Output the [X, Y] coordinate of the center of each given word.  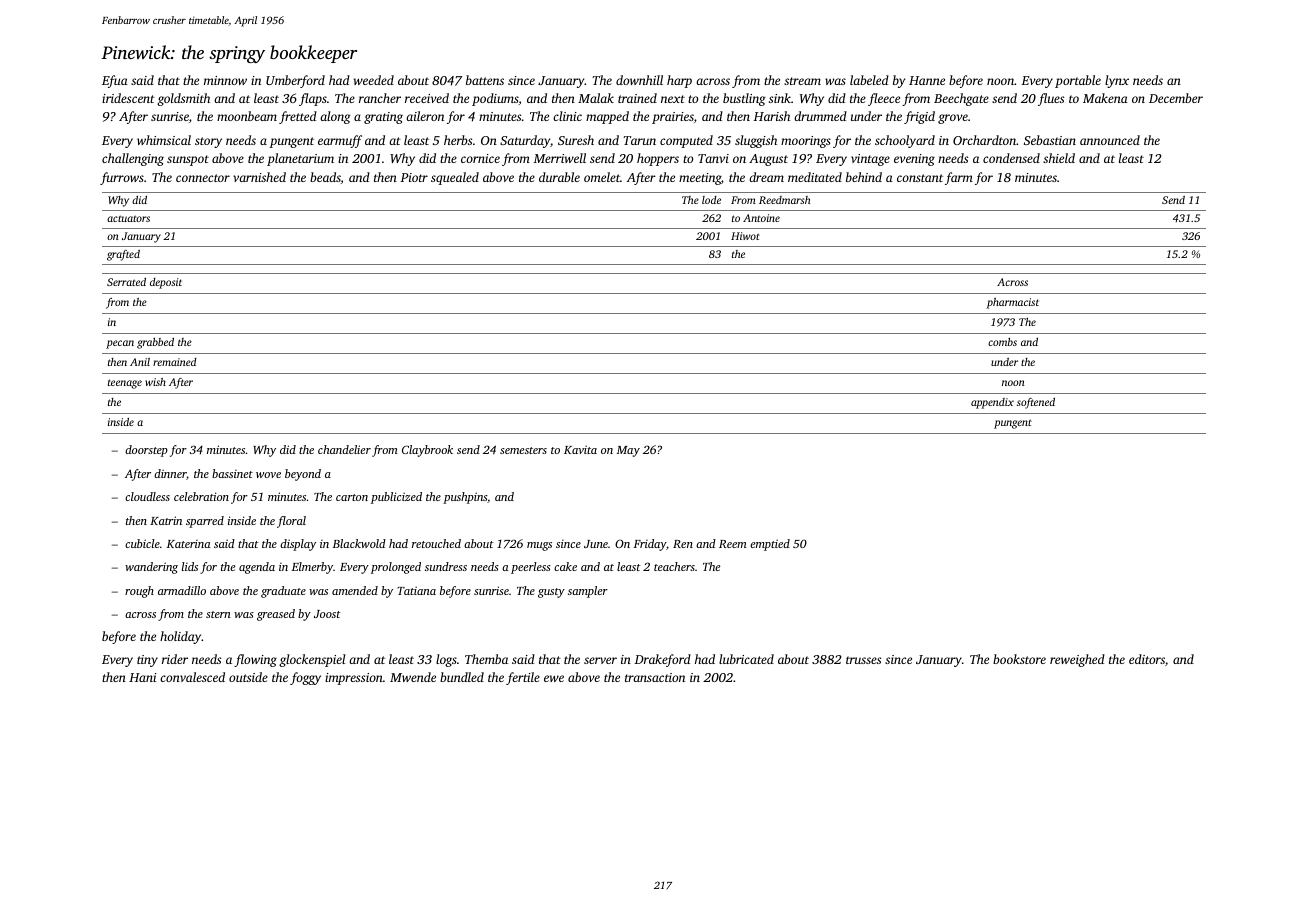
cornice [480, 158]
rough [139, 592]
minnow [225, 80]
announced [1110, 140]
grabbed [155, 343]
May [628, 451]
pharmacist [1012, 303]
